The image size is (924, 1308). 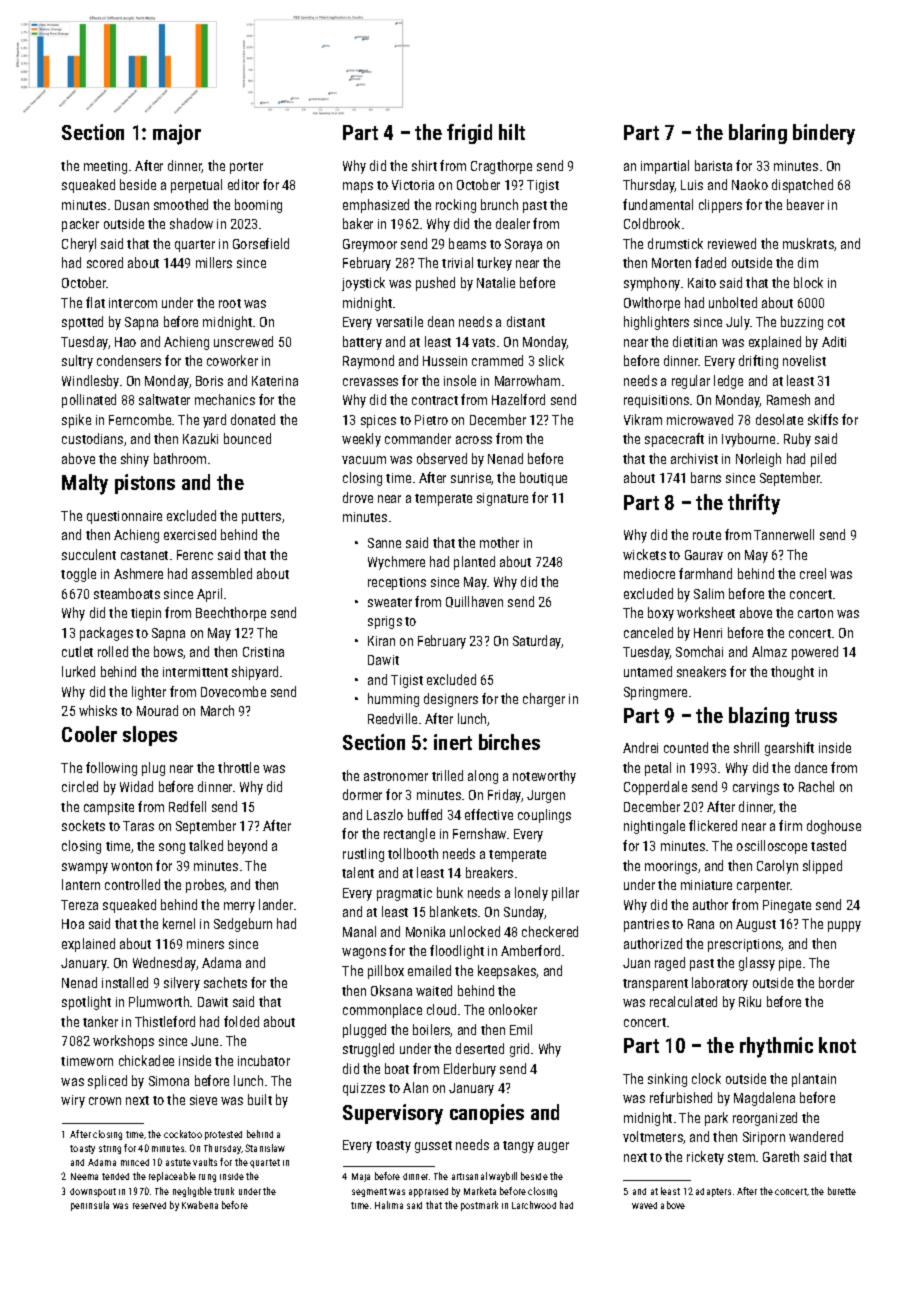 What do you see at coordinates (776, 1047) in the screenshot?
I see `rhythmic` at bounding box center [776, 1047].
